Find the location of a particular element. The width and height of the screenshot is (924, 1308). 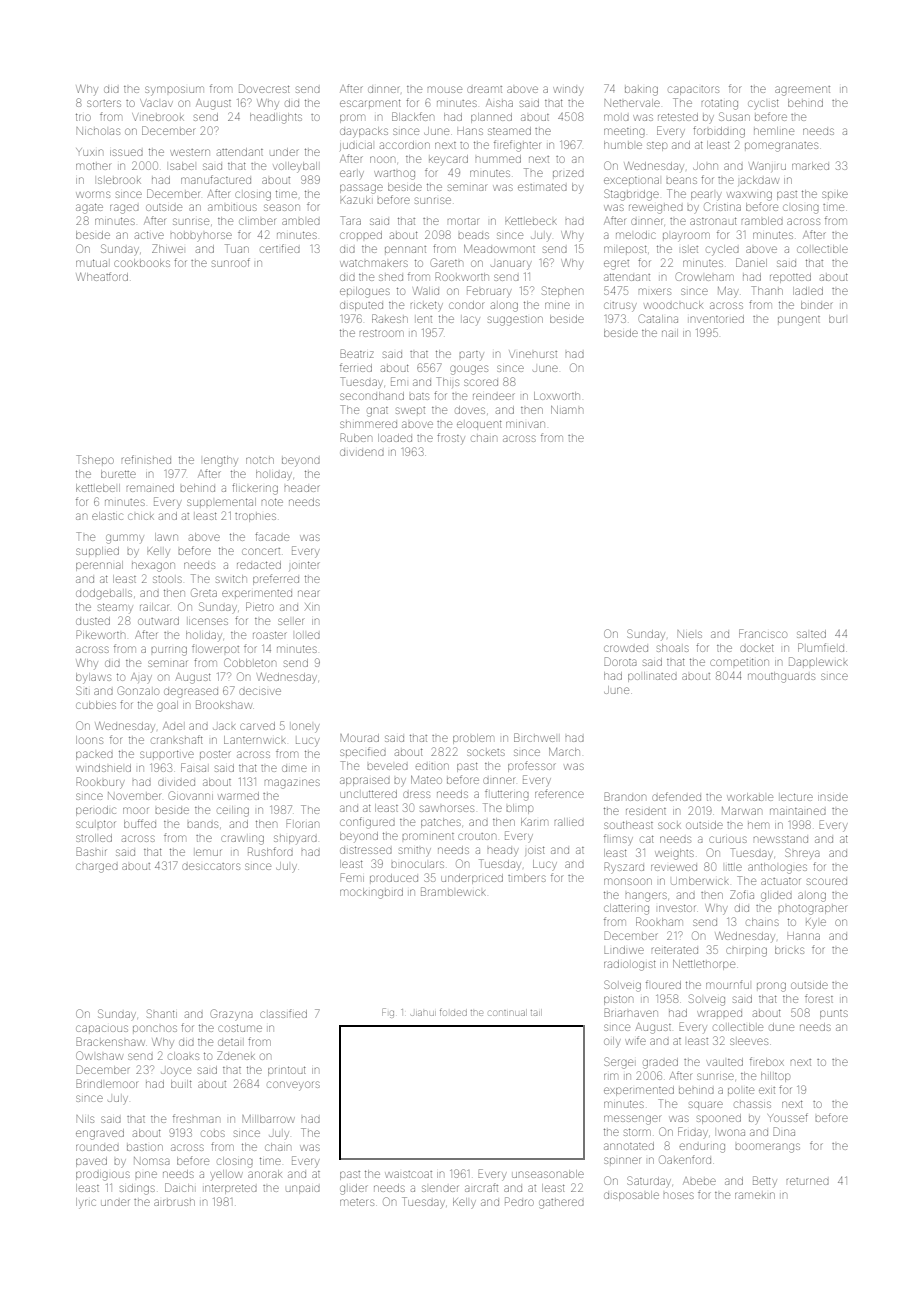

pollinated is located at coordinates (652, 677).
